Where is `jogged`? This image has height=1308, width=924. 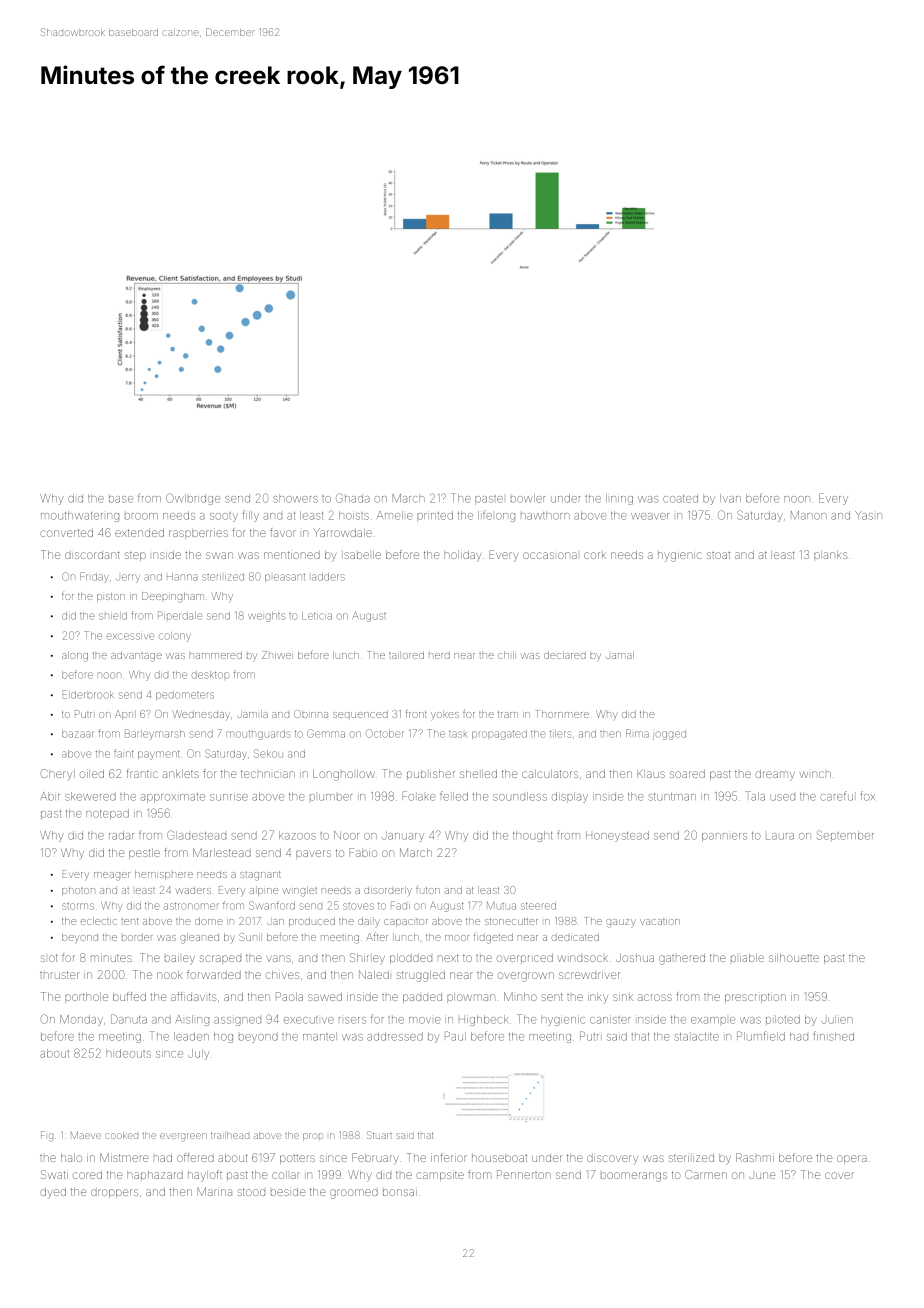
jogged is located at coordinates (669, 735).
